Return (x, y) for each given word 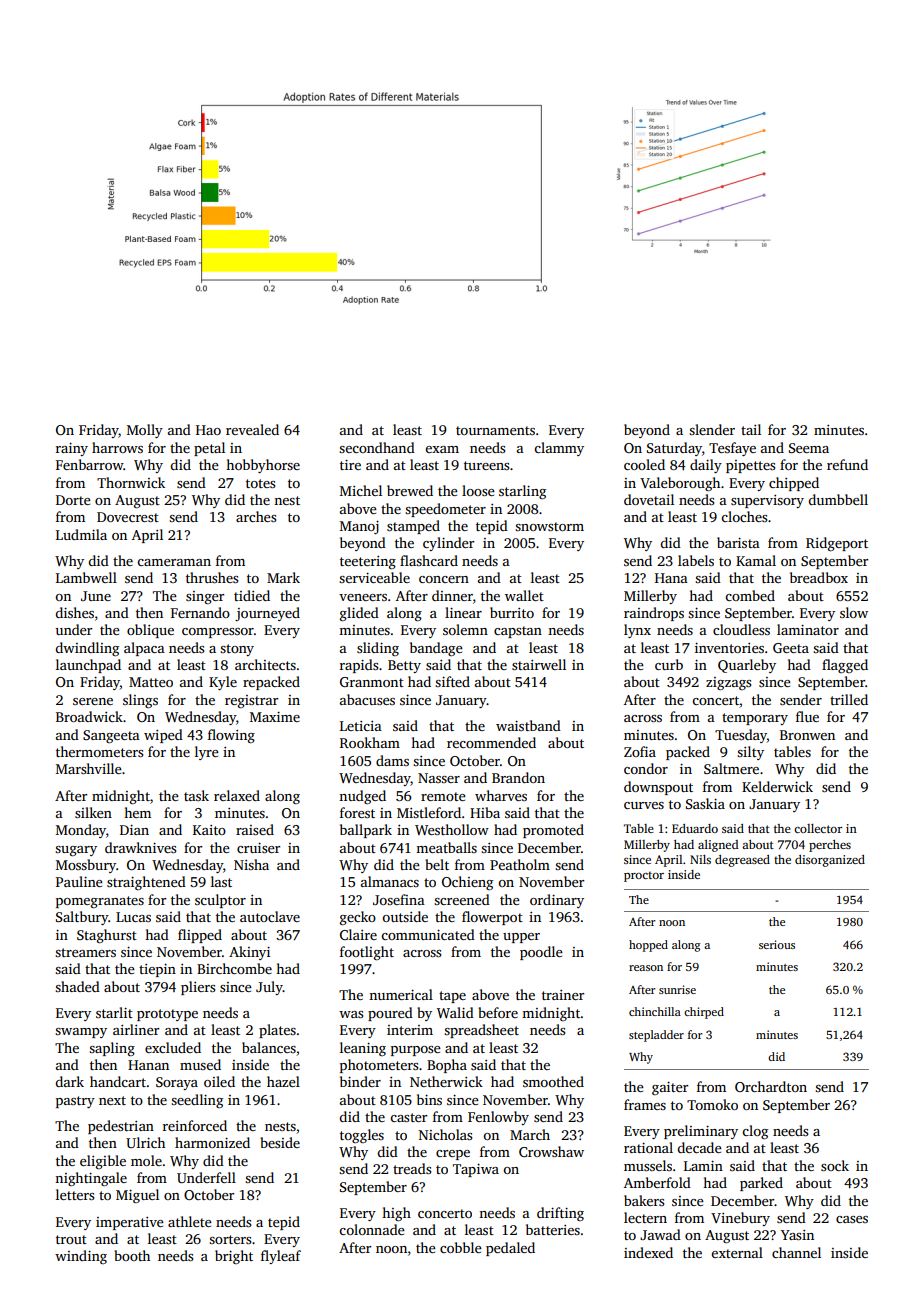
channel (796, 1252)
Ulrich (145, 1142)
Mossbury (86, 866)
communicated (428, 934)
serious (777, 944)
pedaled (510, 1249)
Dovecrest (128, 517)
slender (712, 429)
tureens (486, 465)
